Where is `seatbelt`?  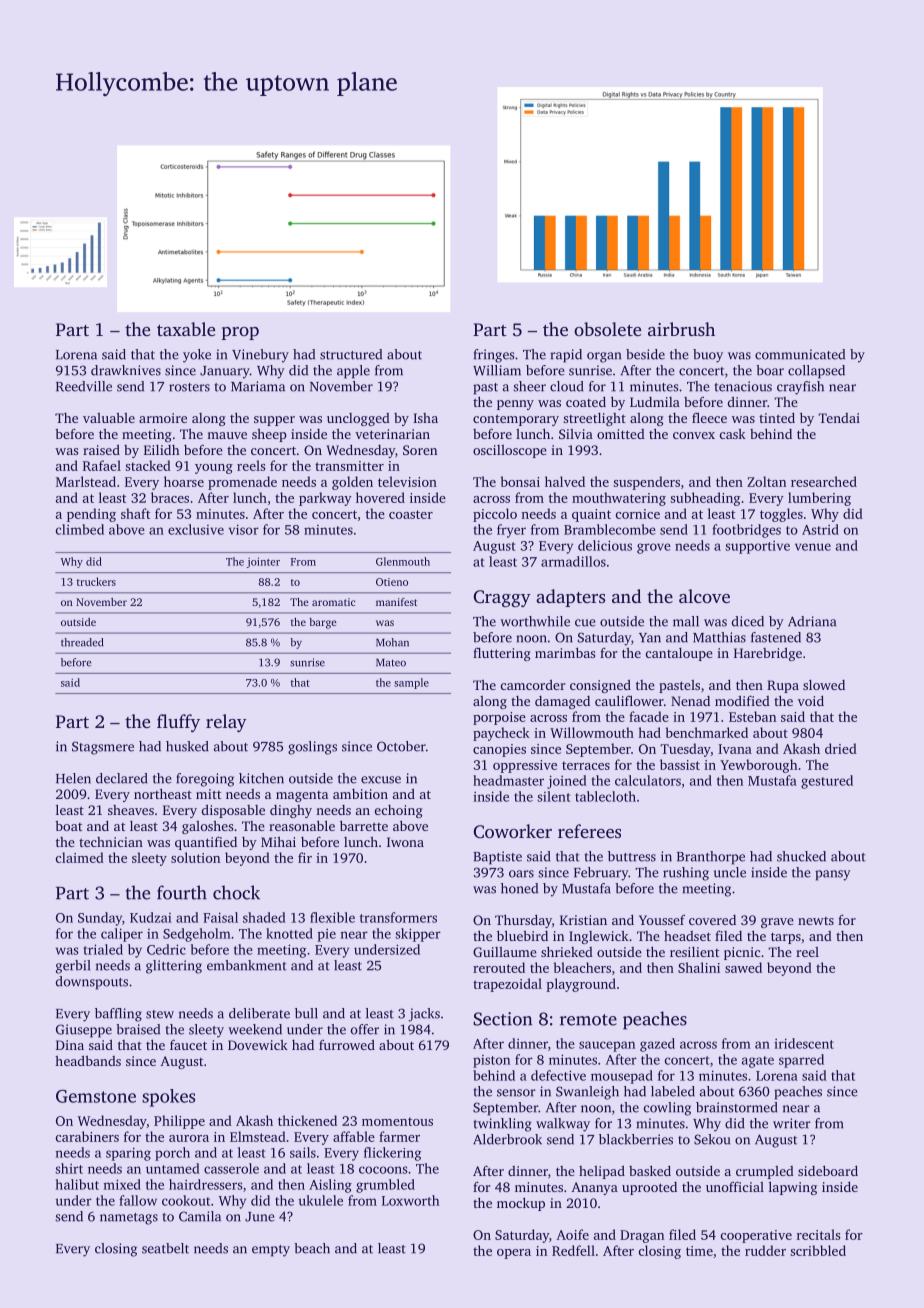 seatbelt is located at coordinates (165, 1248).
